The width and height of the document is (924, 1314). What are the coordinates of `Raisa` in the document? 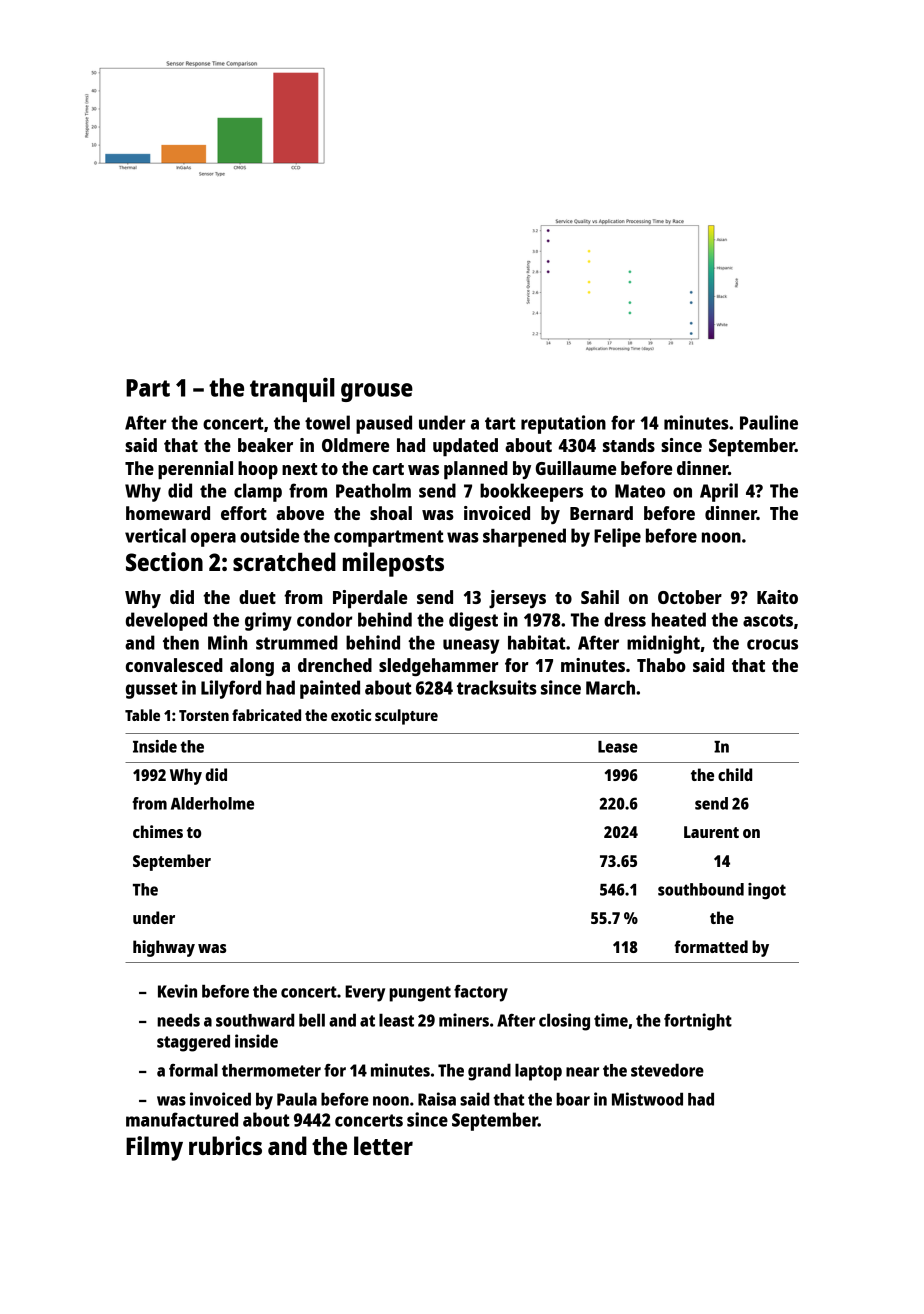 It's located at (437, 1099).
